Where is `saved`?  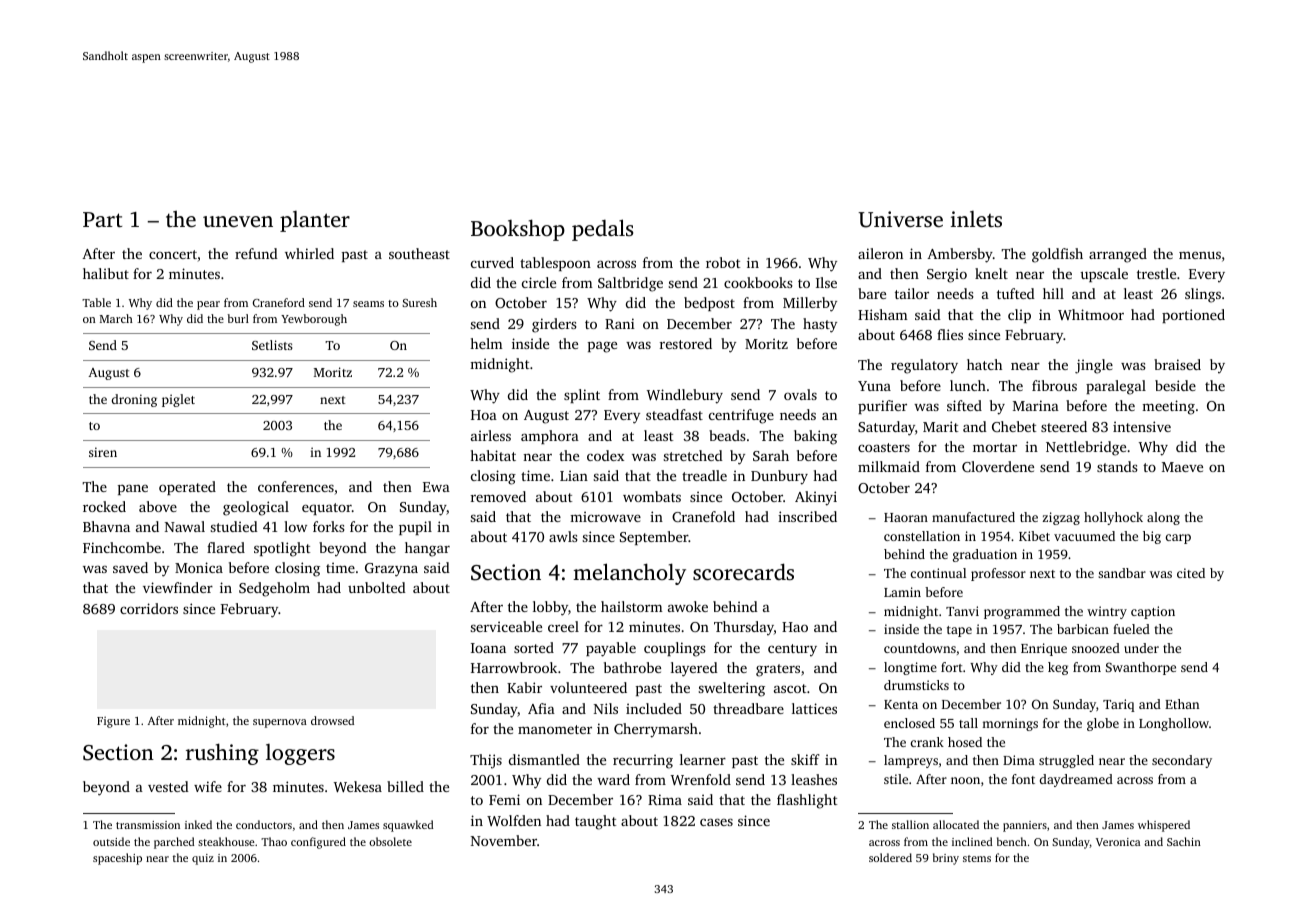 saved is located at coordinates (130, 567).
